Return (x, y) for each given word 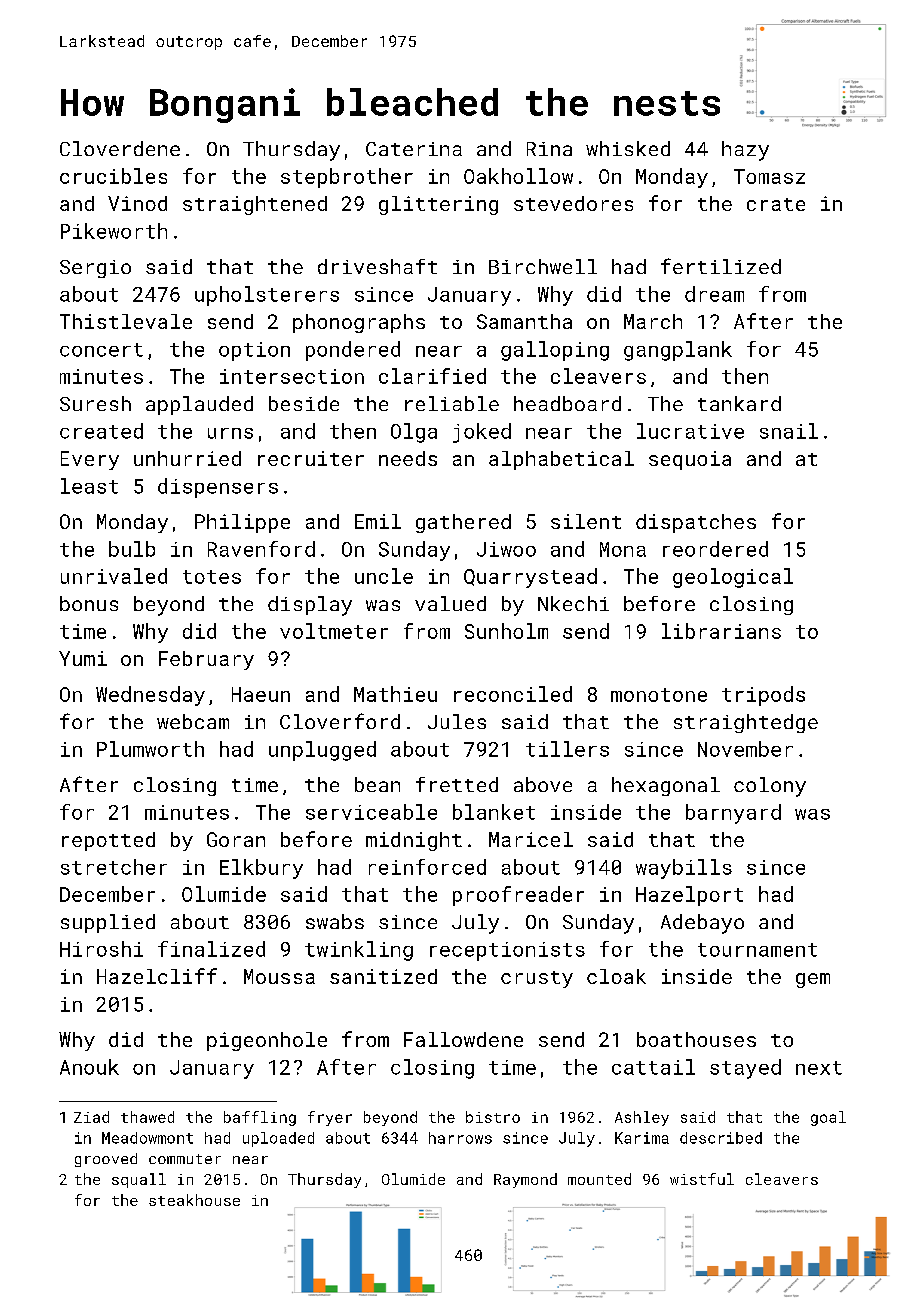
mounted (599, 1179)
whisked (628, 148)
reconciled (513, 694)
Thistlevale (126, 321)
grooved (106, 1160)
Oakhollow (518, 176)
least (89, 486)
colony (770, 787)
